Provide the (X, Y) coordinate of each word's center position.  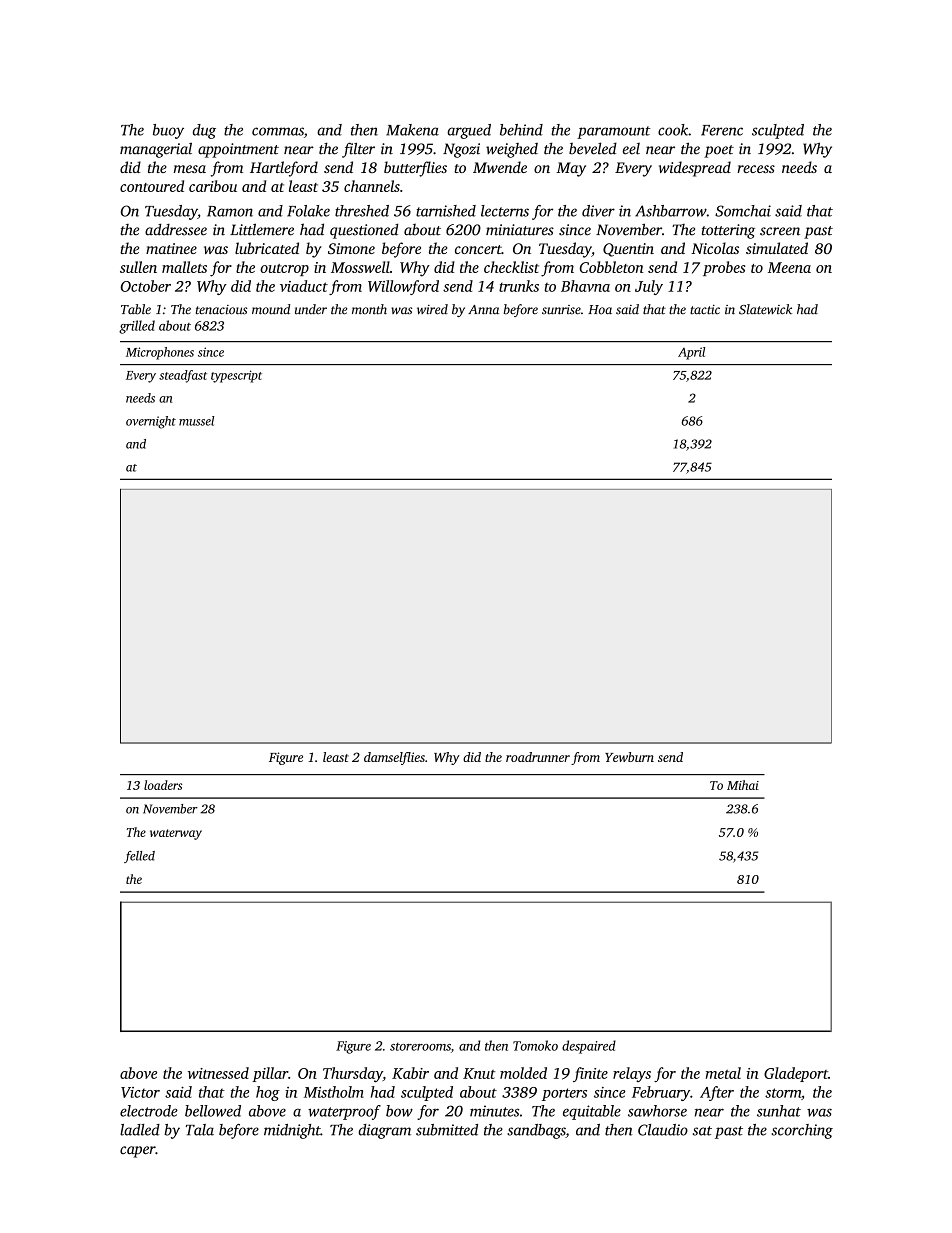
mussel (196, 421)
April (691, 353)
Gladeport (796, 1074)
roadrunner (538, 757)
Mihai (743, 785)
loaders (163, 785)
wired (432, 309)
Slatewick (765, 309)
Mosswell (360, 267)
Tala (200, 1130)
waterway (176, 834)
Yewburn (629, 757)
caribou (213, 186)
